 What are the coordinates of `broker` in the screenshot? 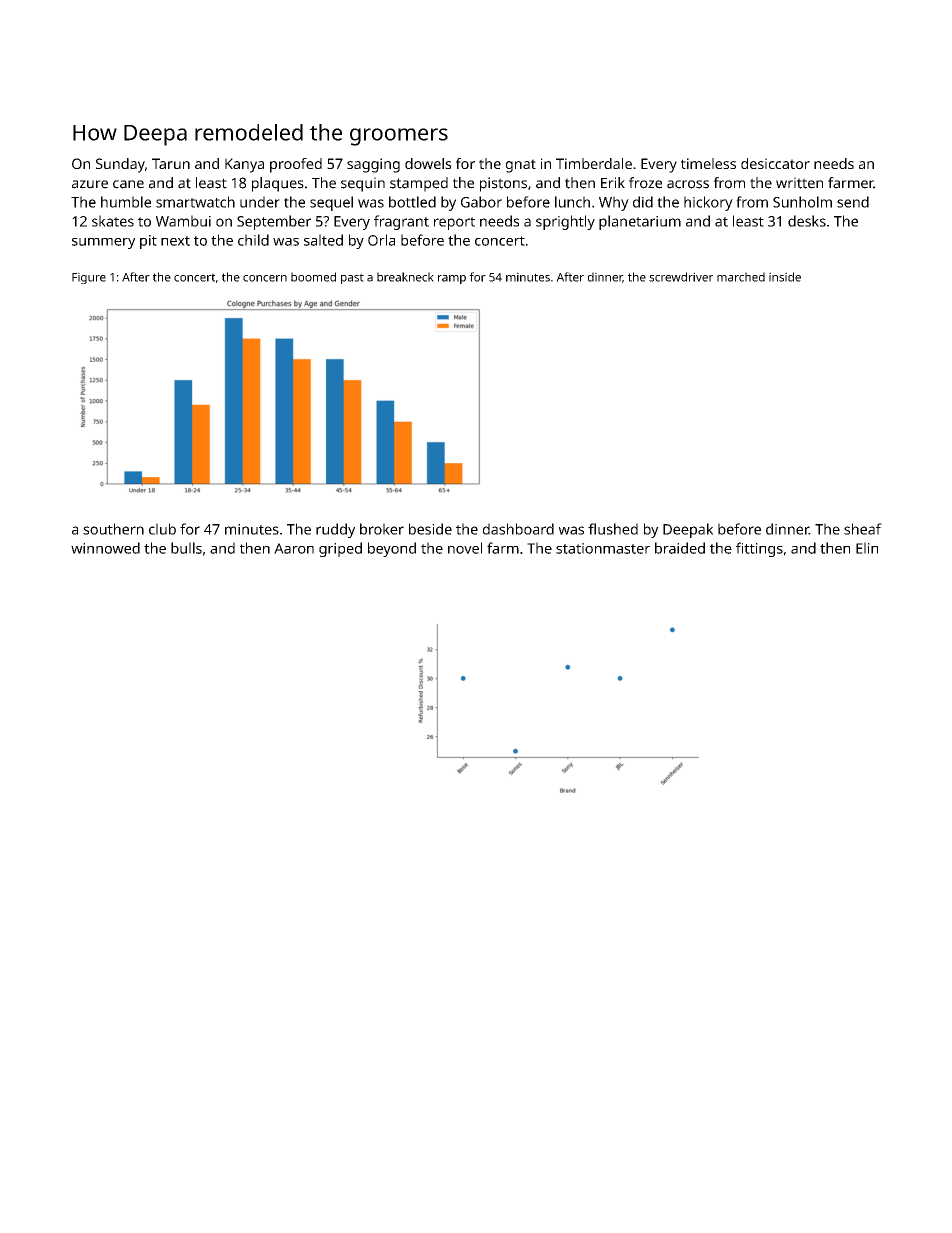 It's located at (382, 529).
